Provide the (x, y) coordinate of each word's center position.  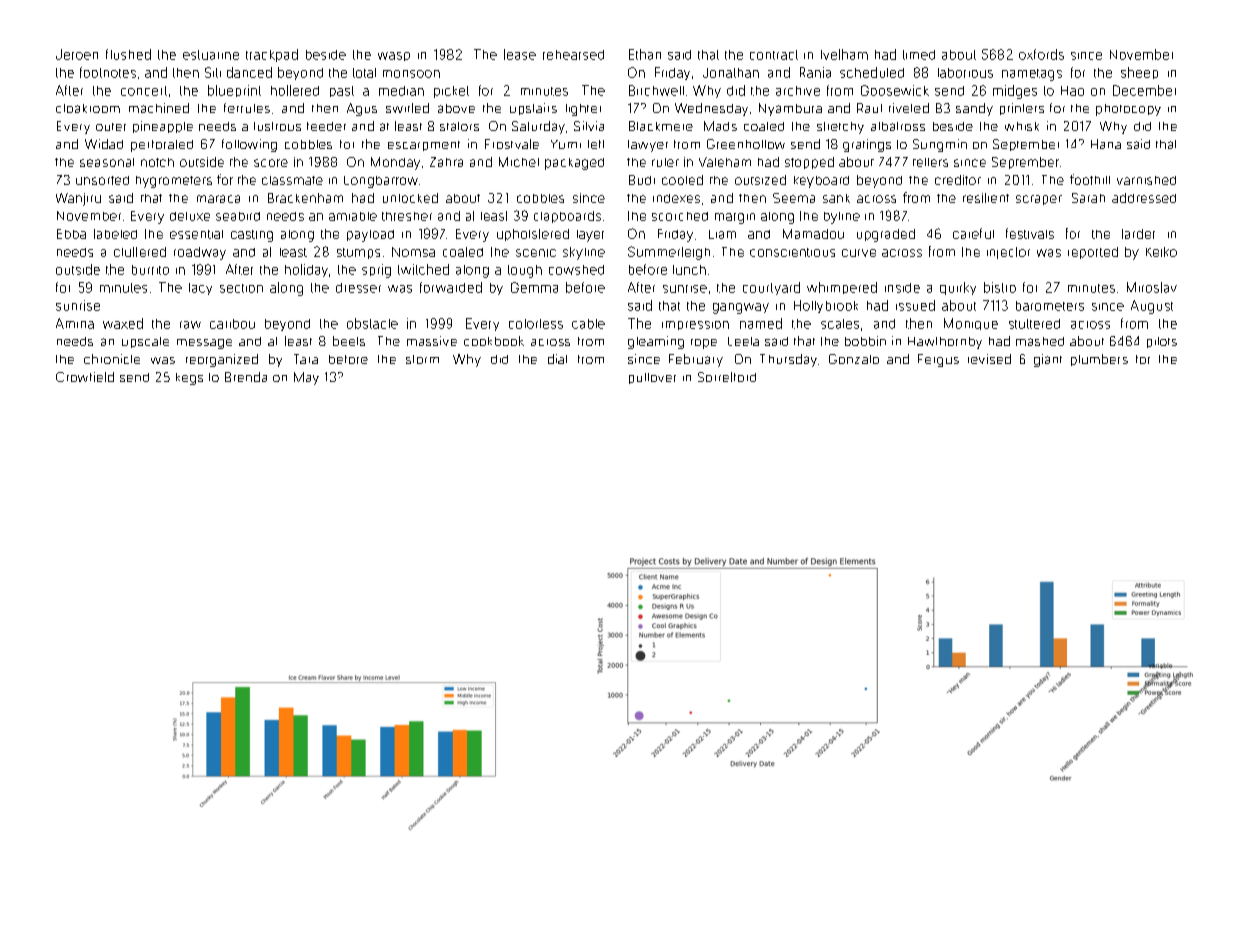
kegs (189, 379)
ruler (665, 162)
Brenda (246, 377)
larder (1138, 234)
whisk (1022, 126)
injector (1008, 253)
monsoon (411, 74)
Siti (213, 72)
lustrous (277, 126)
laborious (965, 73)
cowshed (576, 270)
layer (590, 236)
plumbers (1099, 360)
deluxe (190, 216)
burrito (150, 270)
